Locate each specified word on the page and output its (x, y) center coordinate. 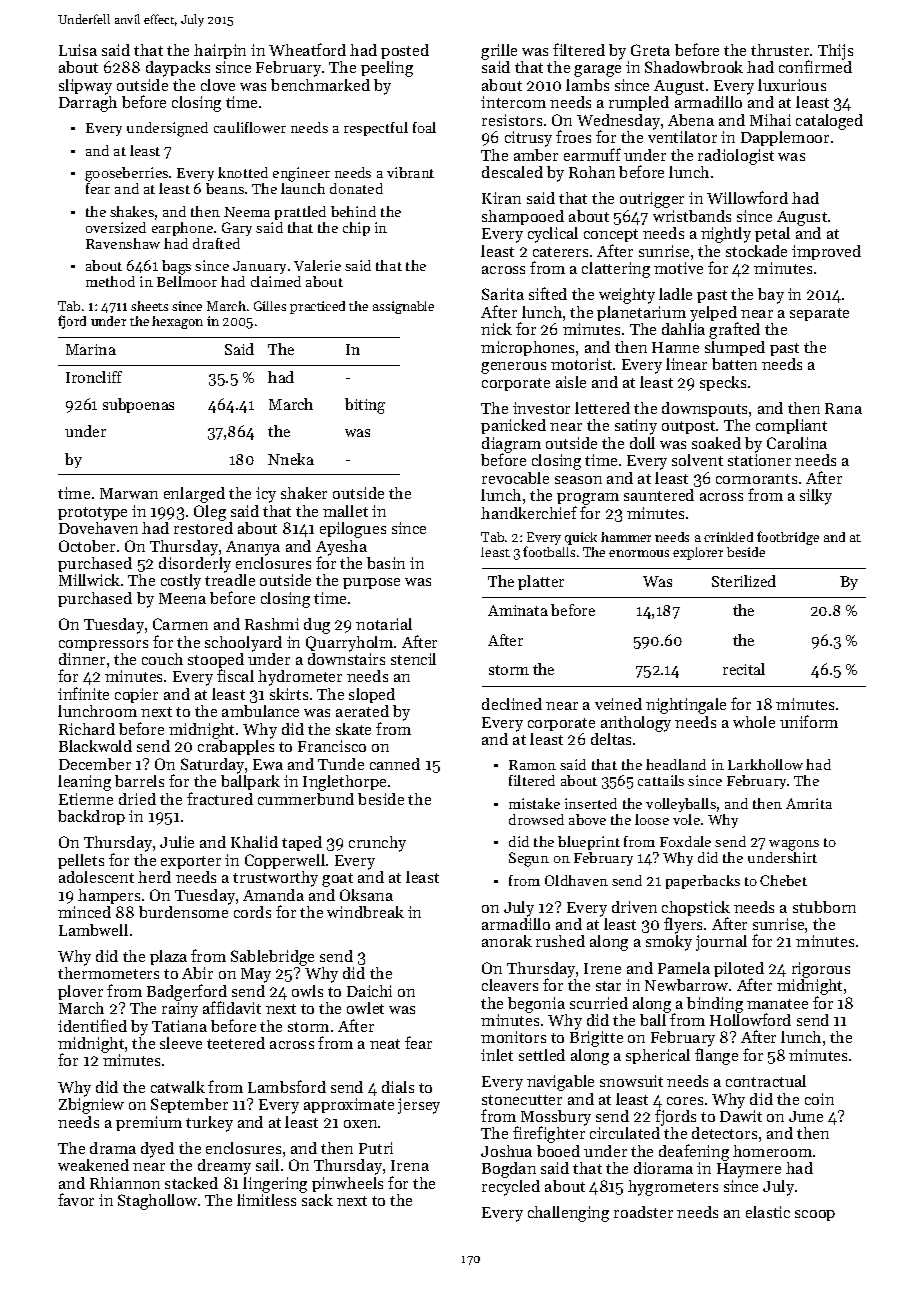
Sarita (503, 294)
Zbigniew (91, 1106)
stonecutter (522, 1100)
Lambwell (93, 930)
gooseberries (126, 174)
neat (385, 1044)
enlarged (194, 495)
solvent (697, 460)
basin (386, 563)
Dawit (741, 1116)
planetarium (641, 313)
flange (716, 1056)
